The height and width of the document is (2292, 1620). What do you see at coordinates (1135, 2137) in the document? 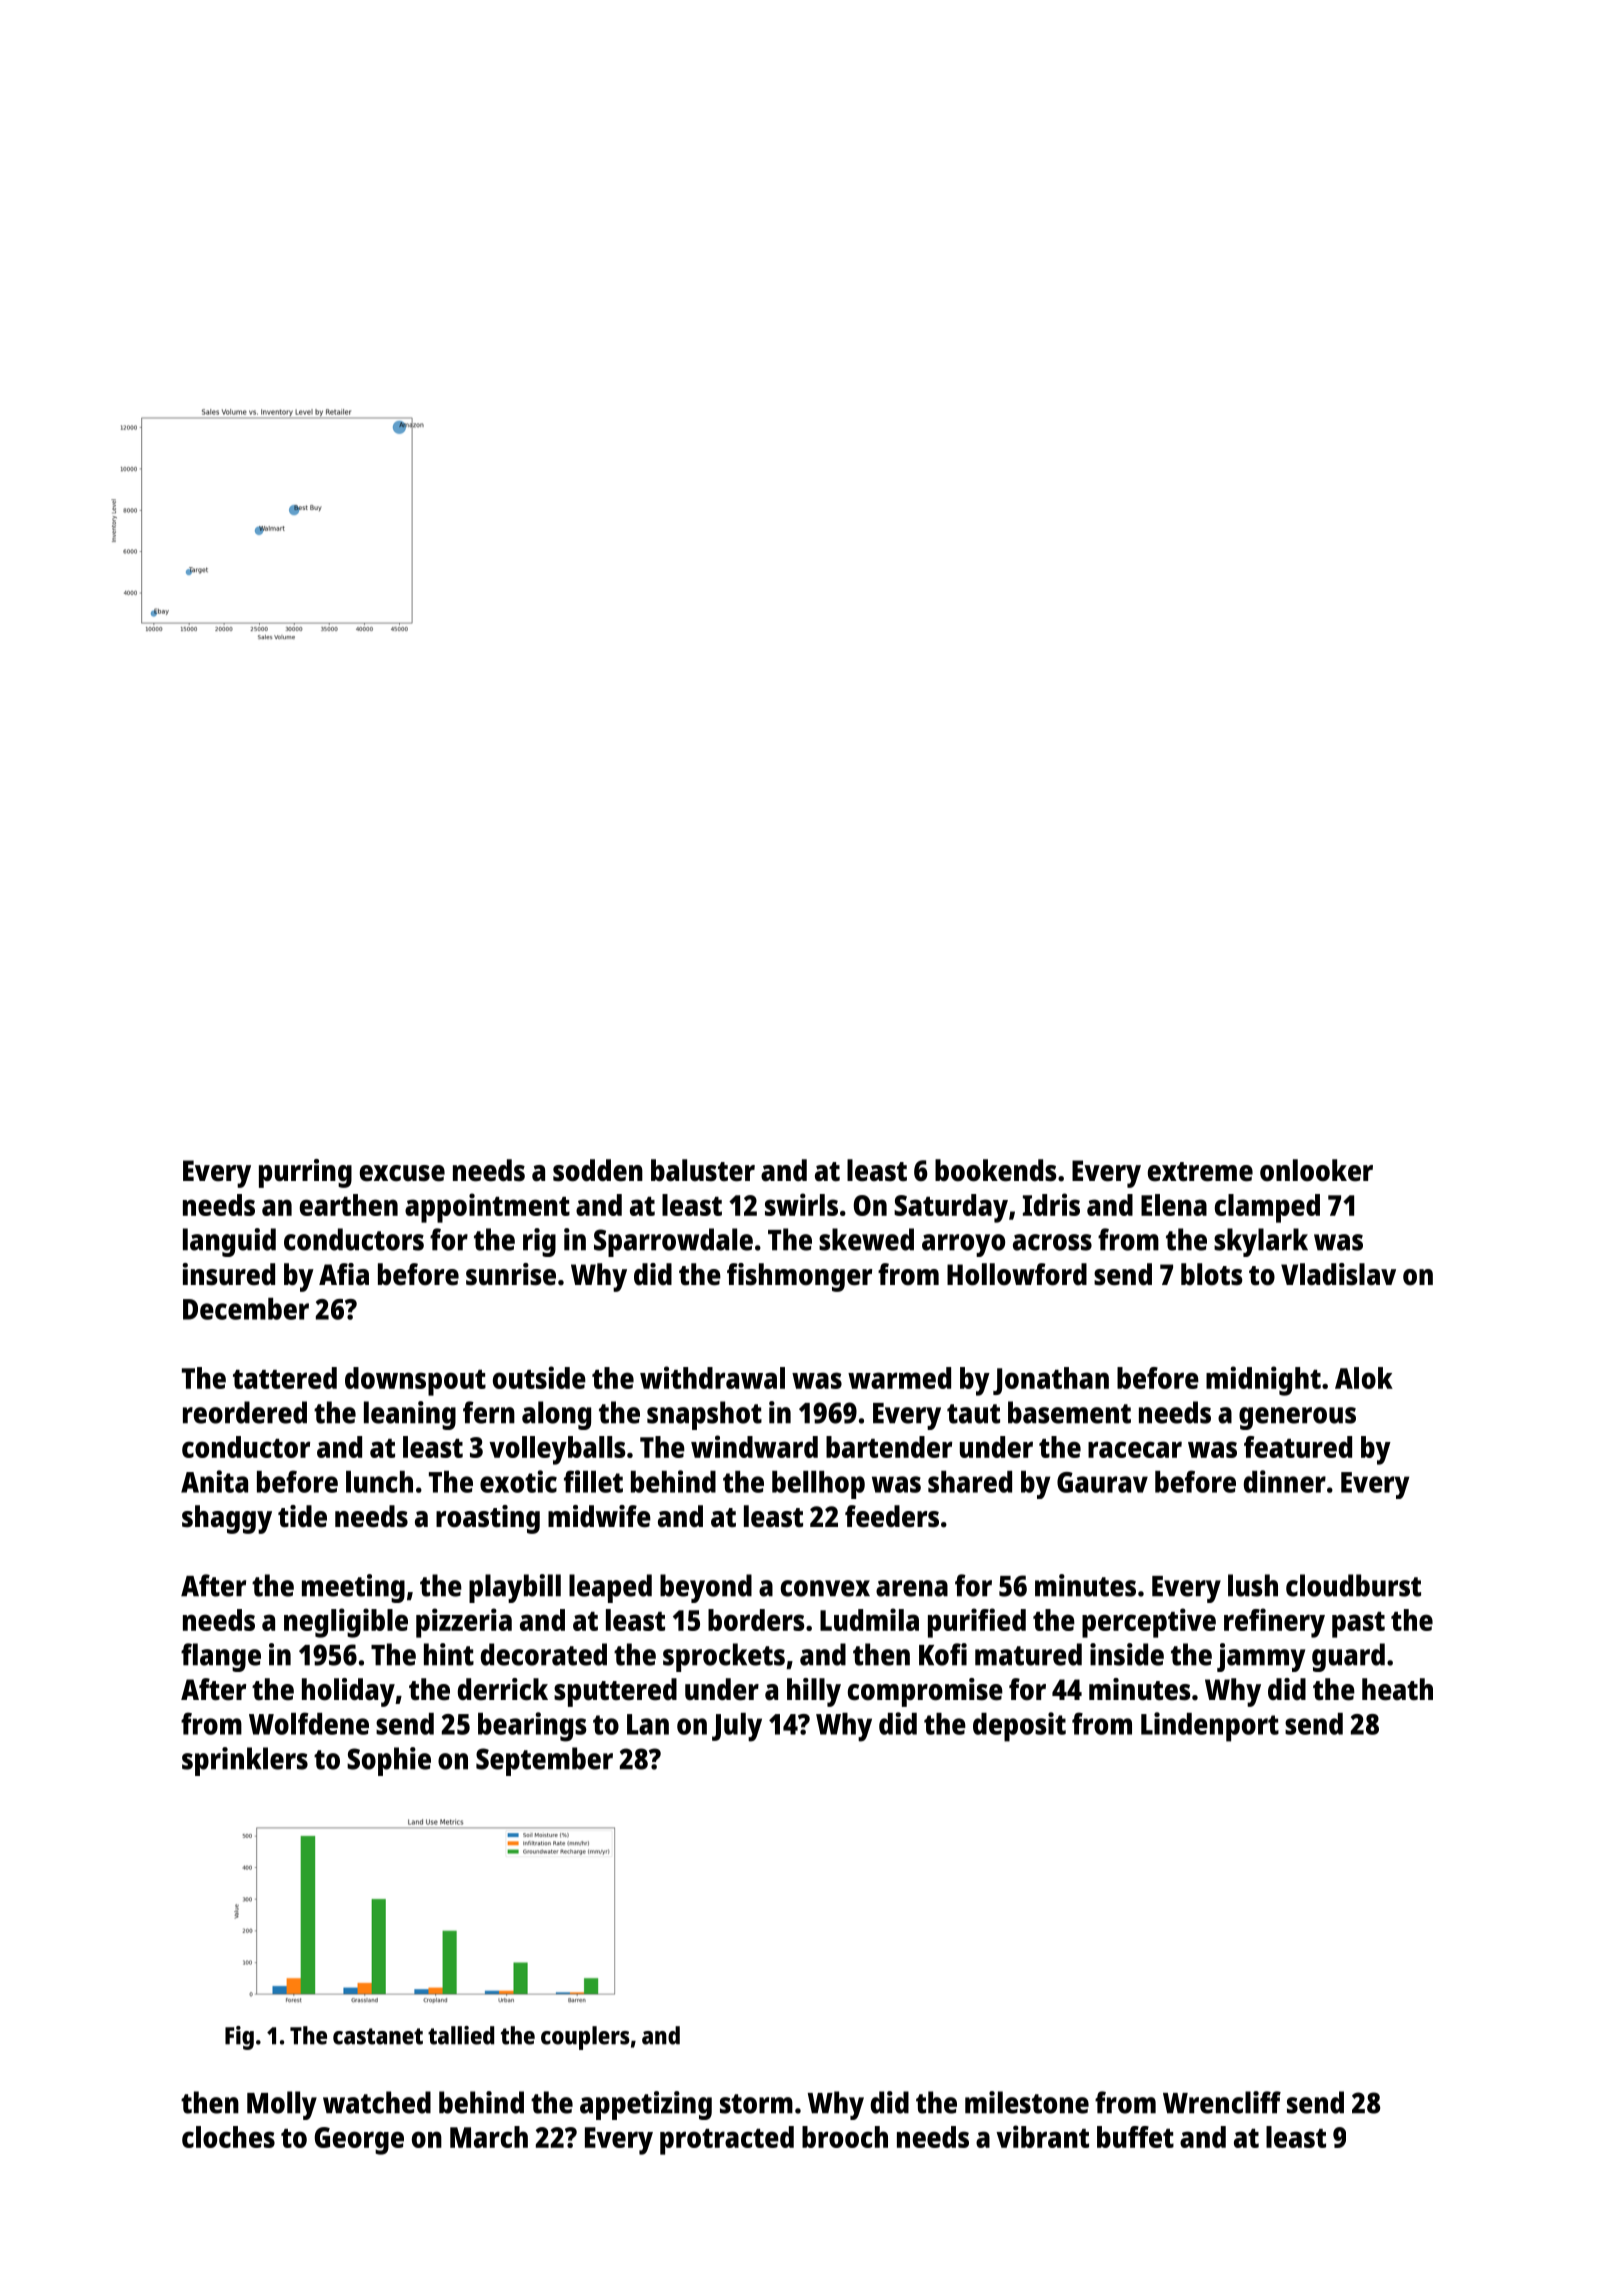
I see `buffet` at bounding box center [1135, 2137].
